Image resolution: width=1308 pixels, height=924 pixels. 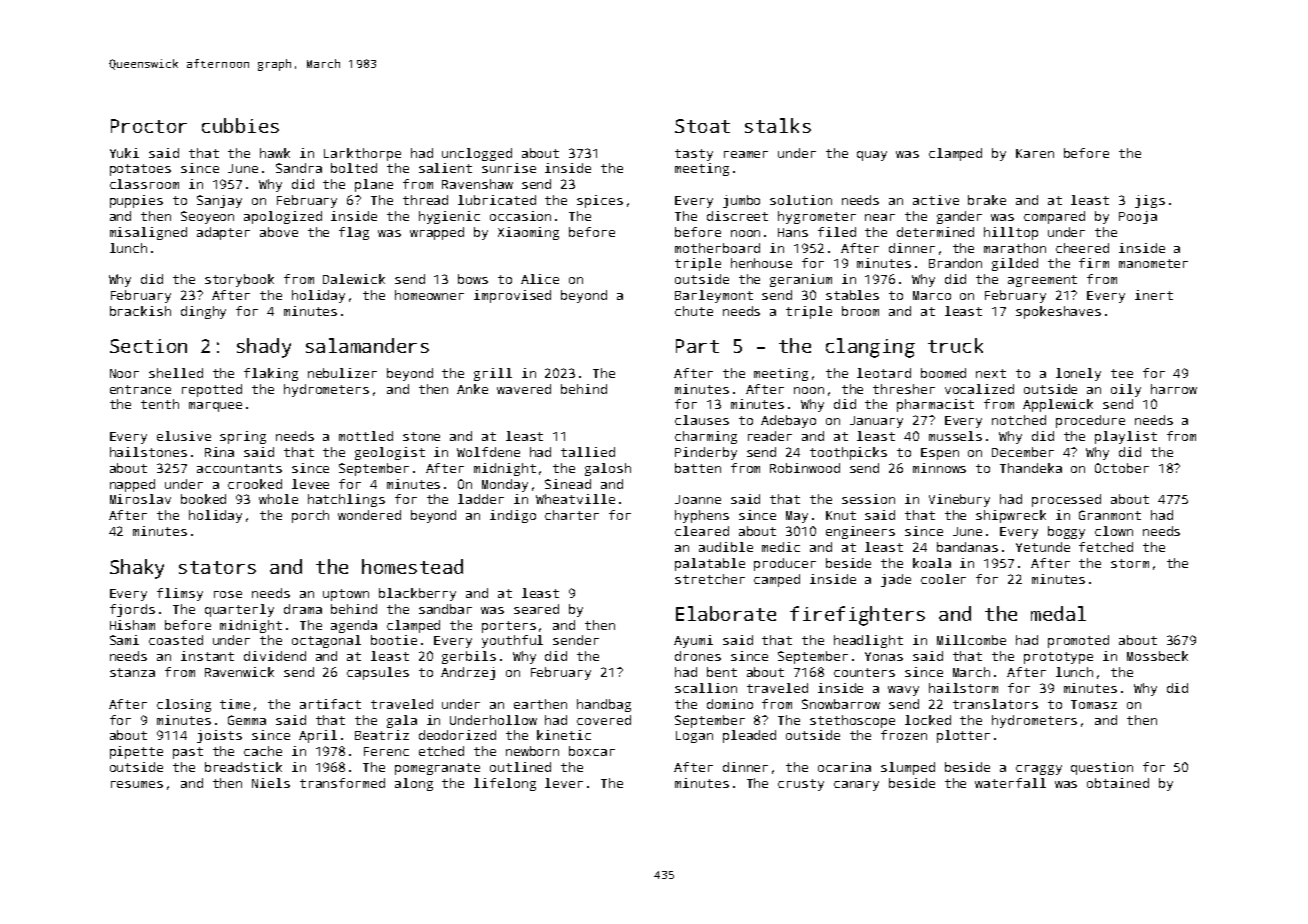 What do you see at coordinates (778, 125) in the page?
I see `stalks` at bounding box center [778, 125].
